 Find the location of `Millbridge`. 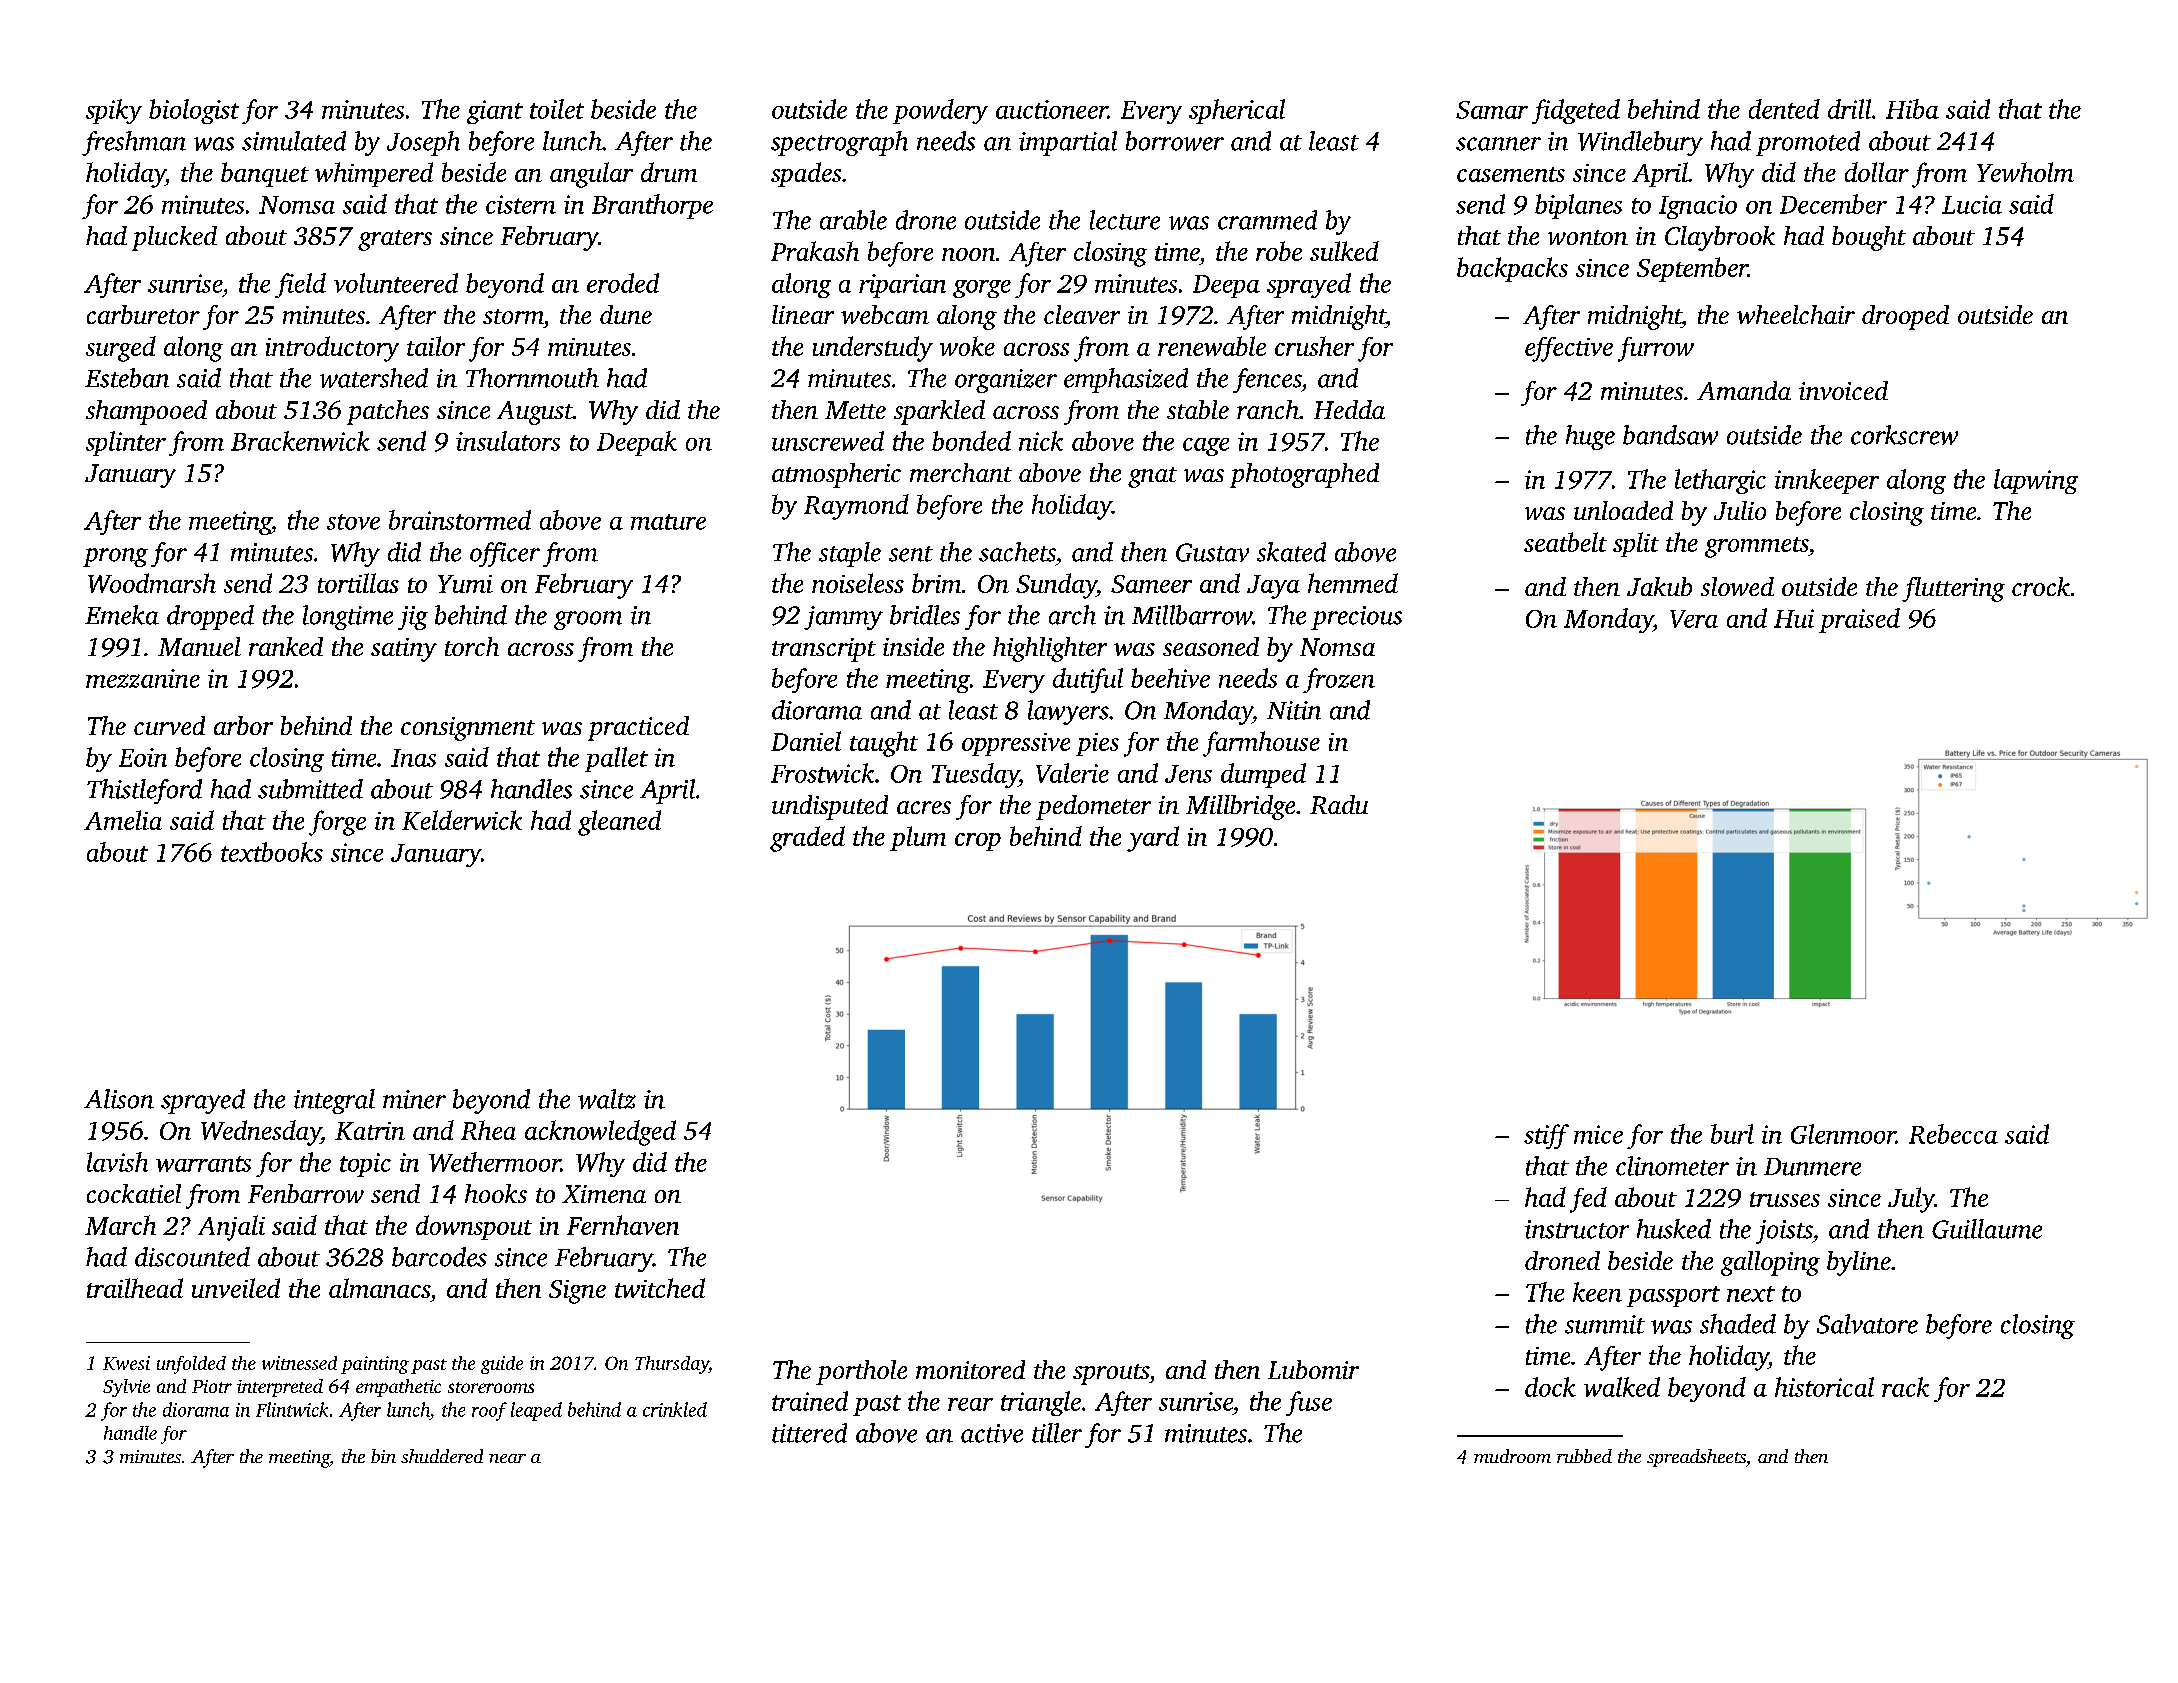

Millbridge is located at coordinates (1240, 807).
